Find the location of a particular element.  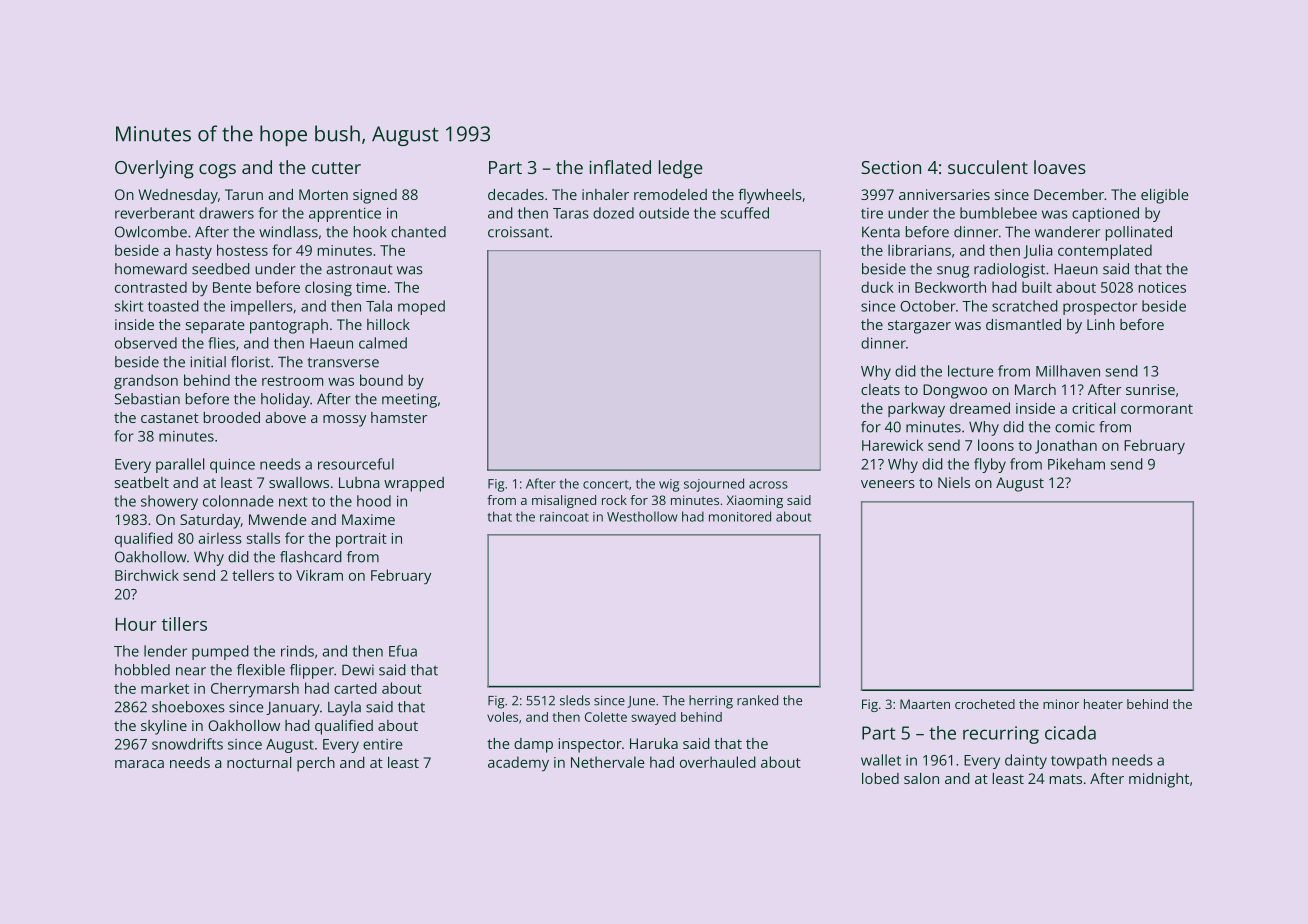

Harewick is located at coordinates (892, 445).
